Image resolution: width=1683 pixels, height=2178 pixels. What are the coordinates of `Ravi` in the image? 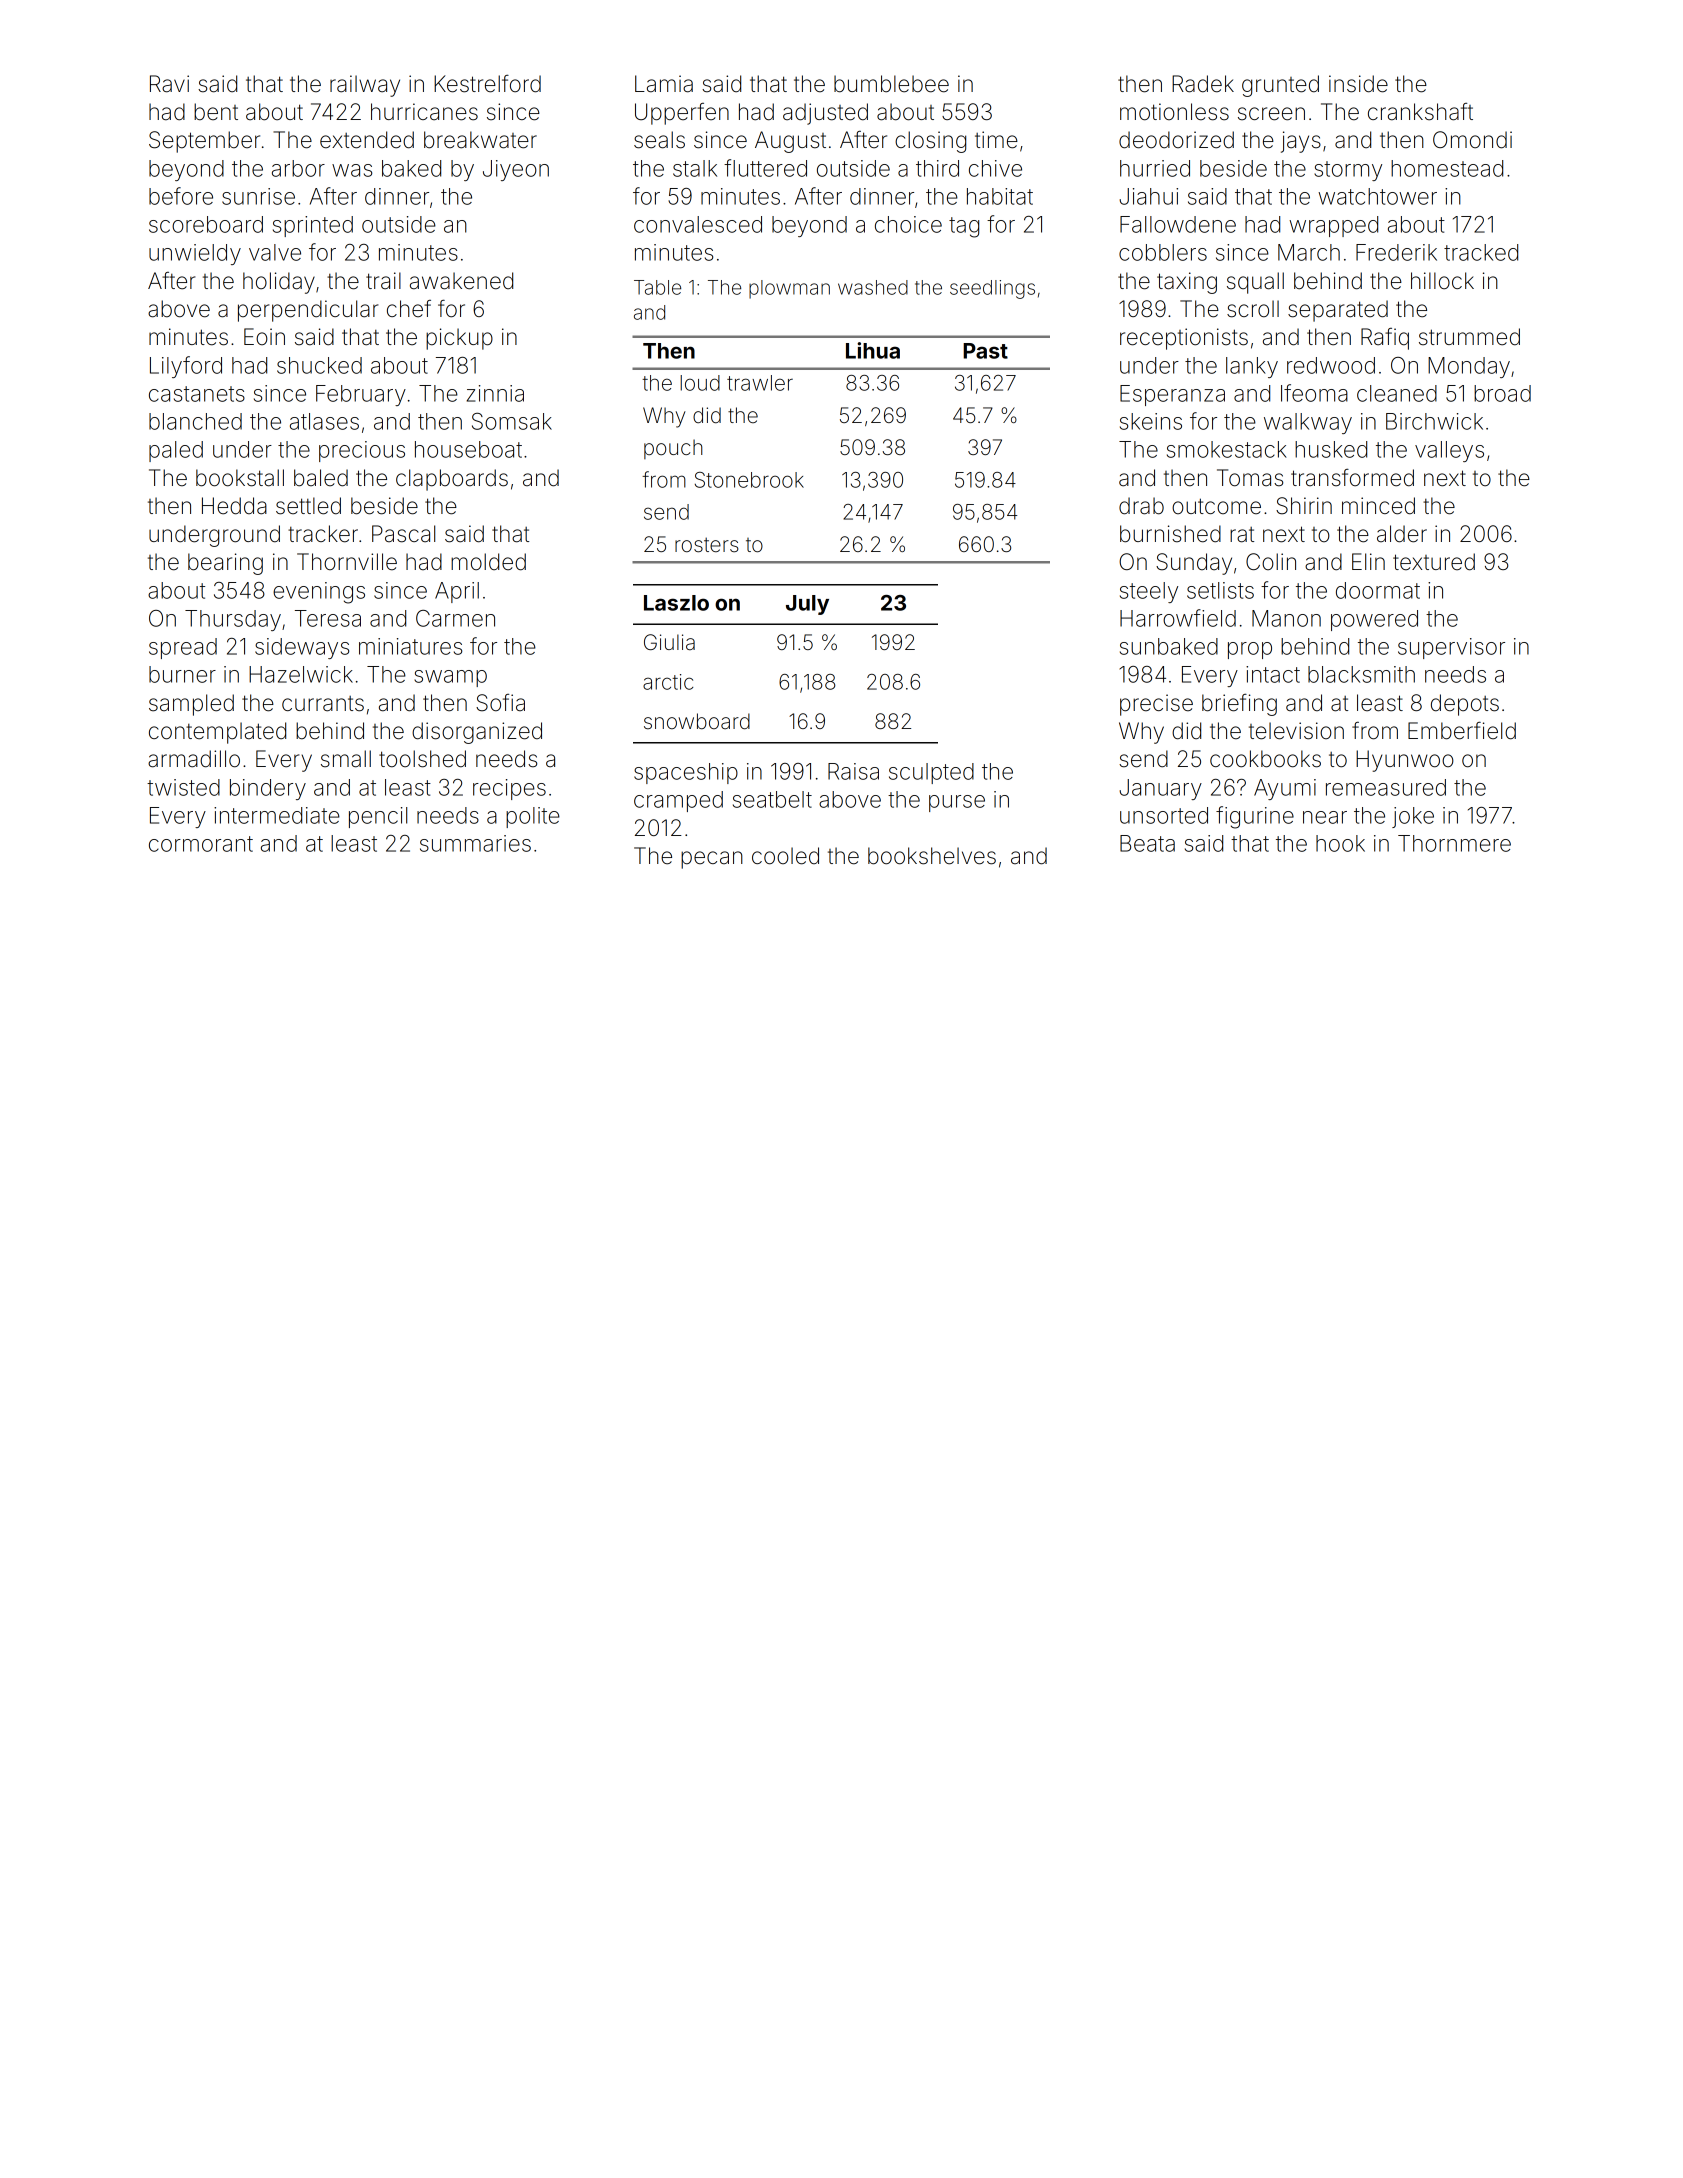 It's located at (169, 84).
